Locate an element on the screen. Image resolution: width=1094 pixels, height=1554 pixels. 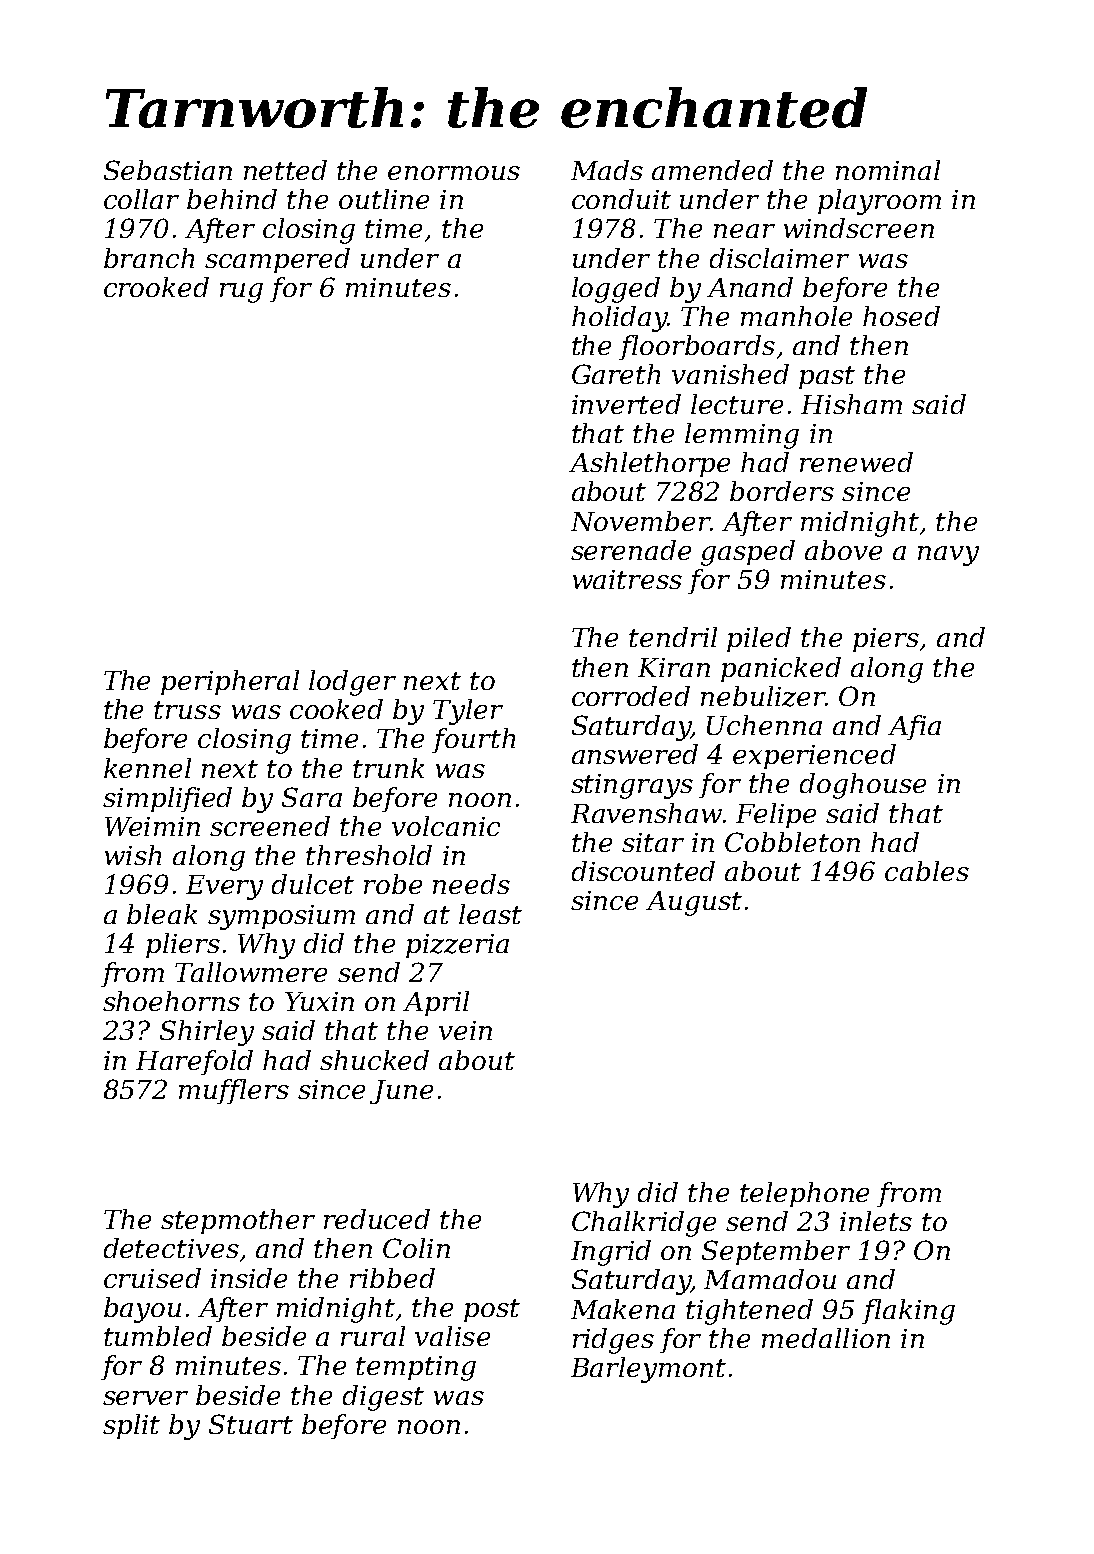
renewed is located at coordinates (856, 462).
